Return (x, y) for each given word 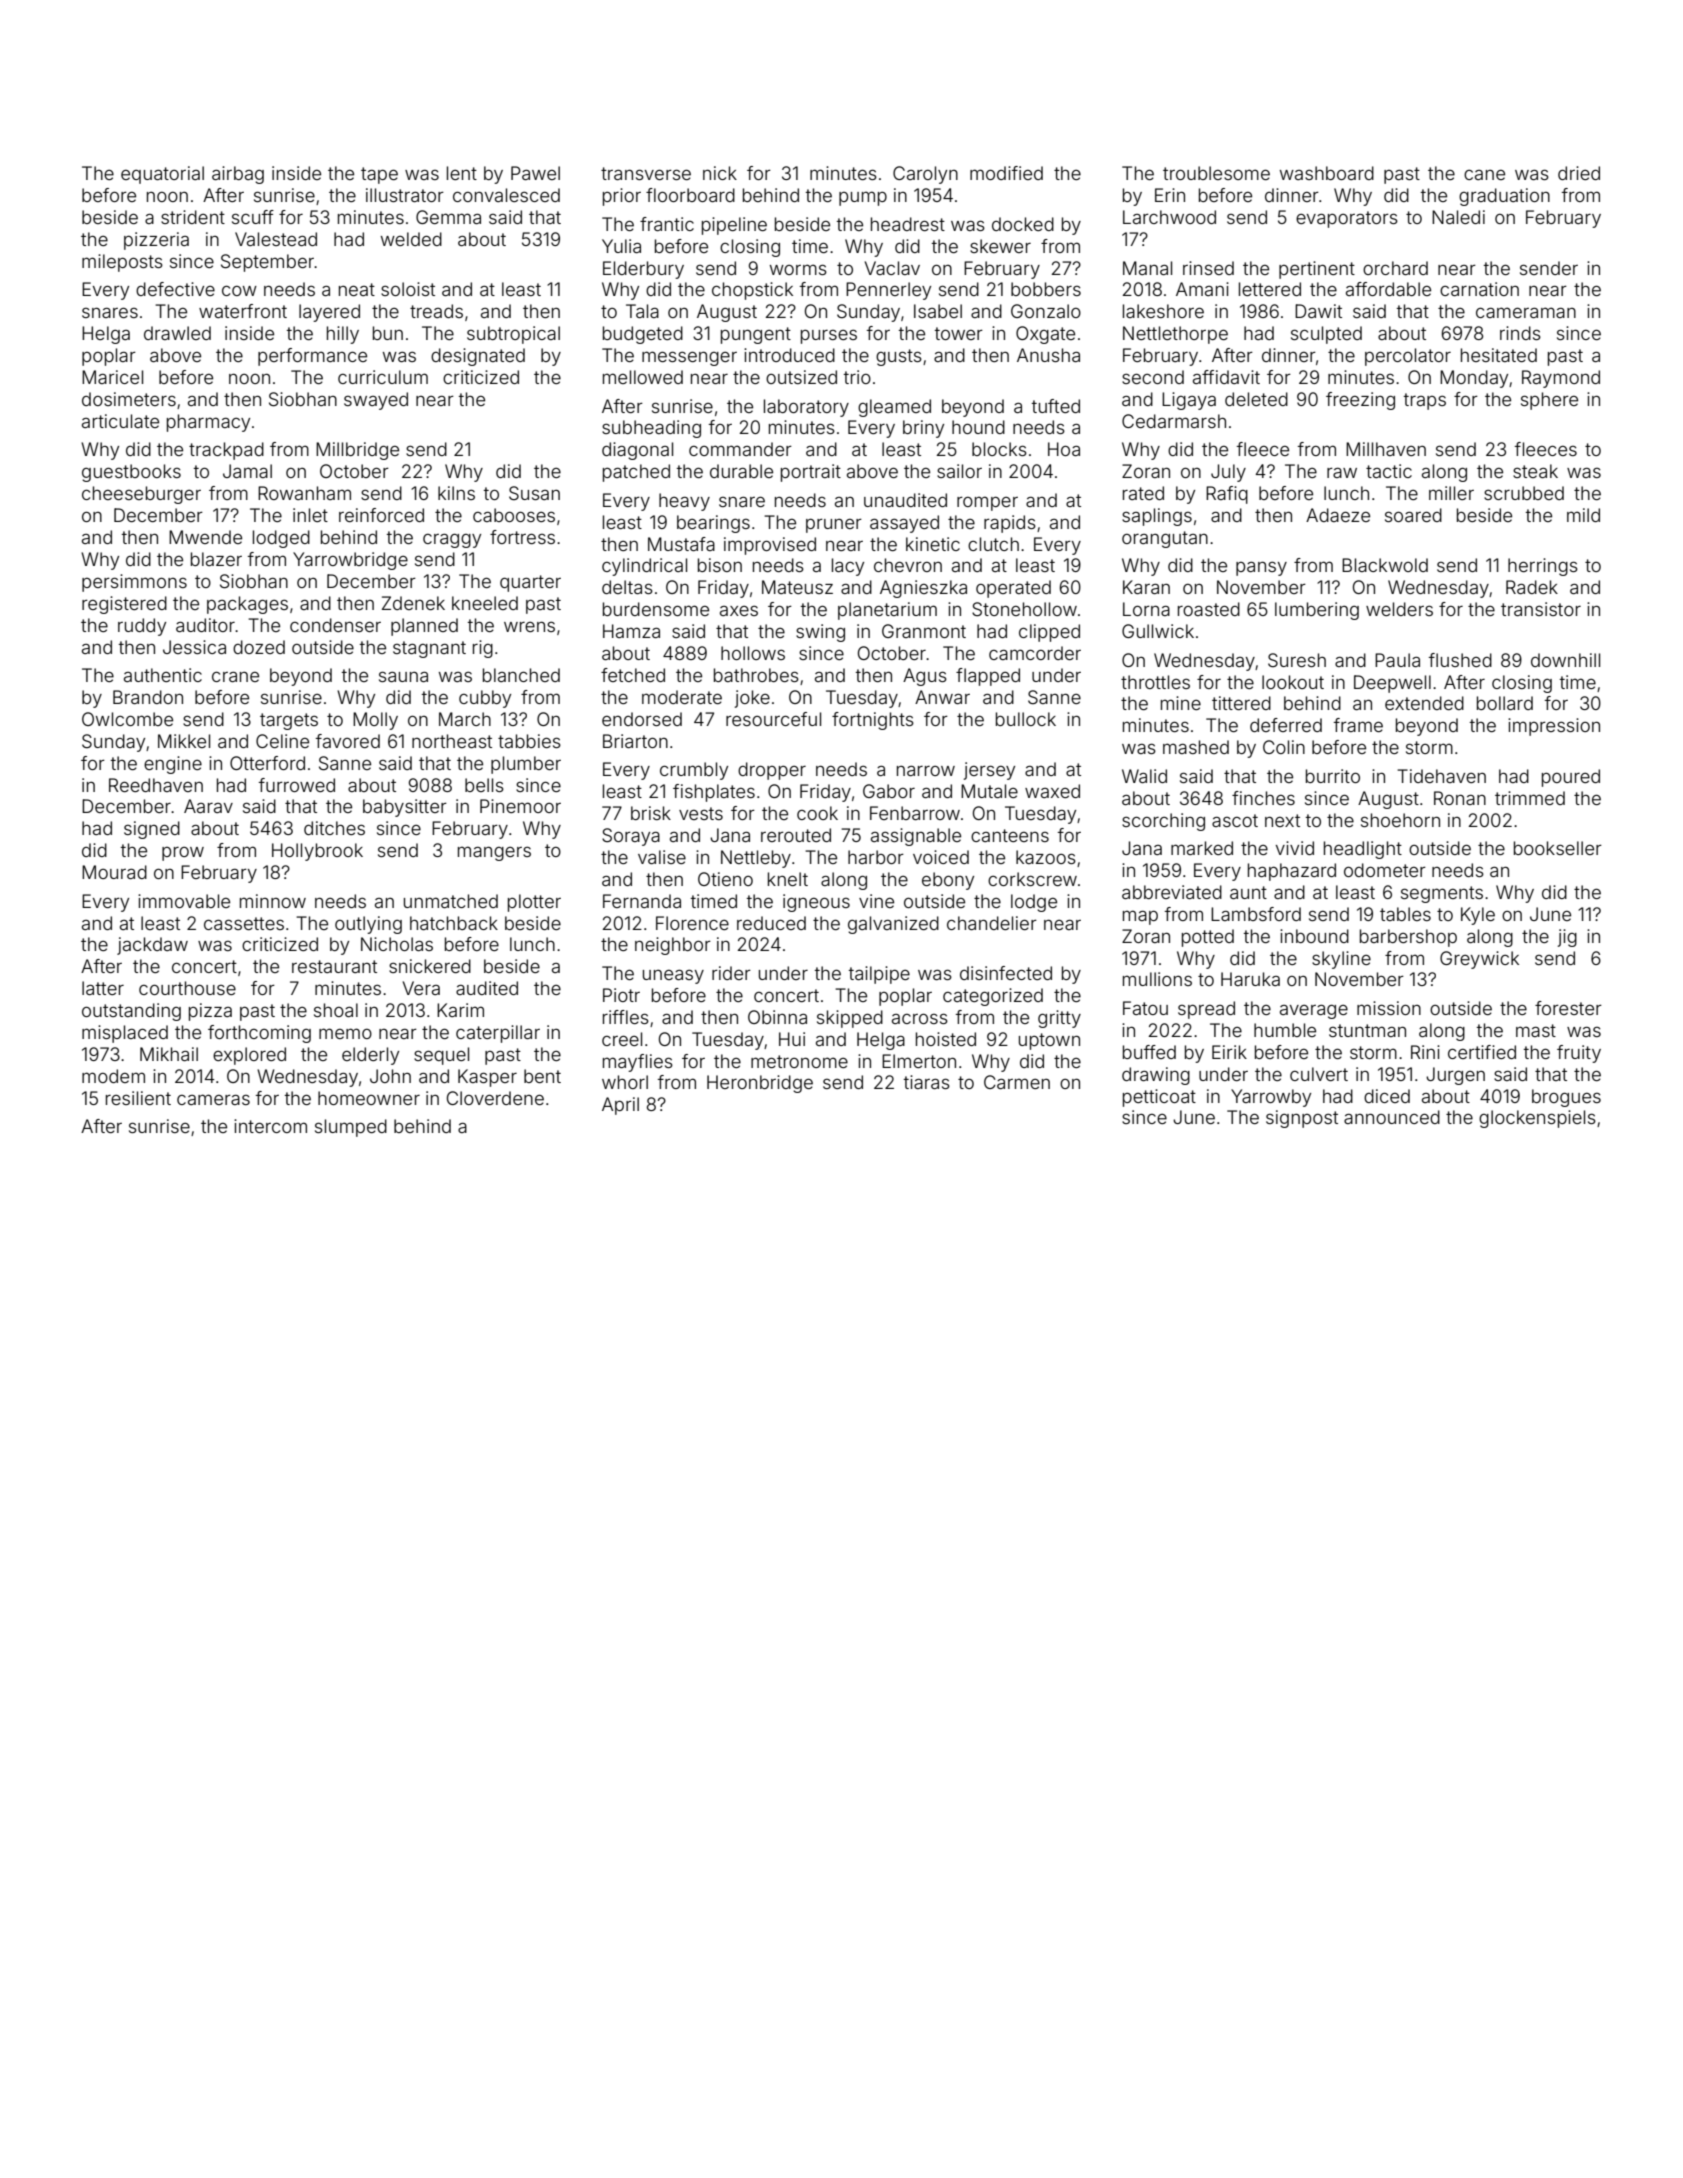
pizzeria (156, 241)
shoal (336, 1010)
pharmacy (208, 423)
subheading (651, 429)
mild (1583, 515)
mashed (1196, 747)
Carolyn (925, 175)
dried (1579, 173)
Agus (925, 677)
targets (289, 721)
